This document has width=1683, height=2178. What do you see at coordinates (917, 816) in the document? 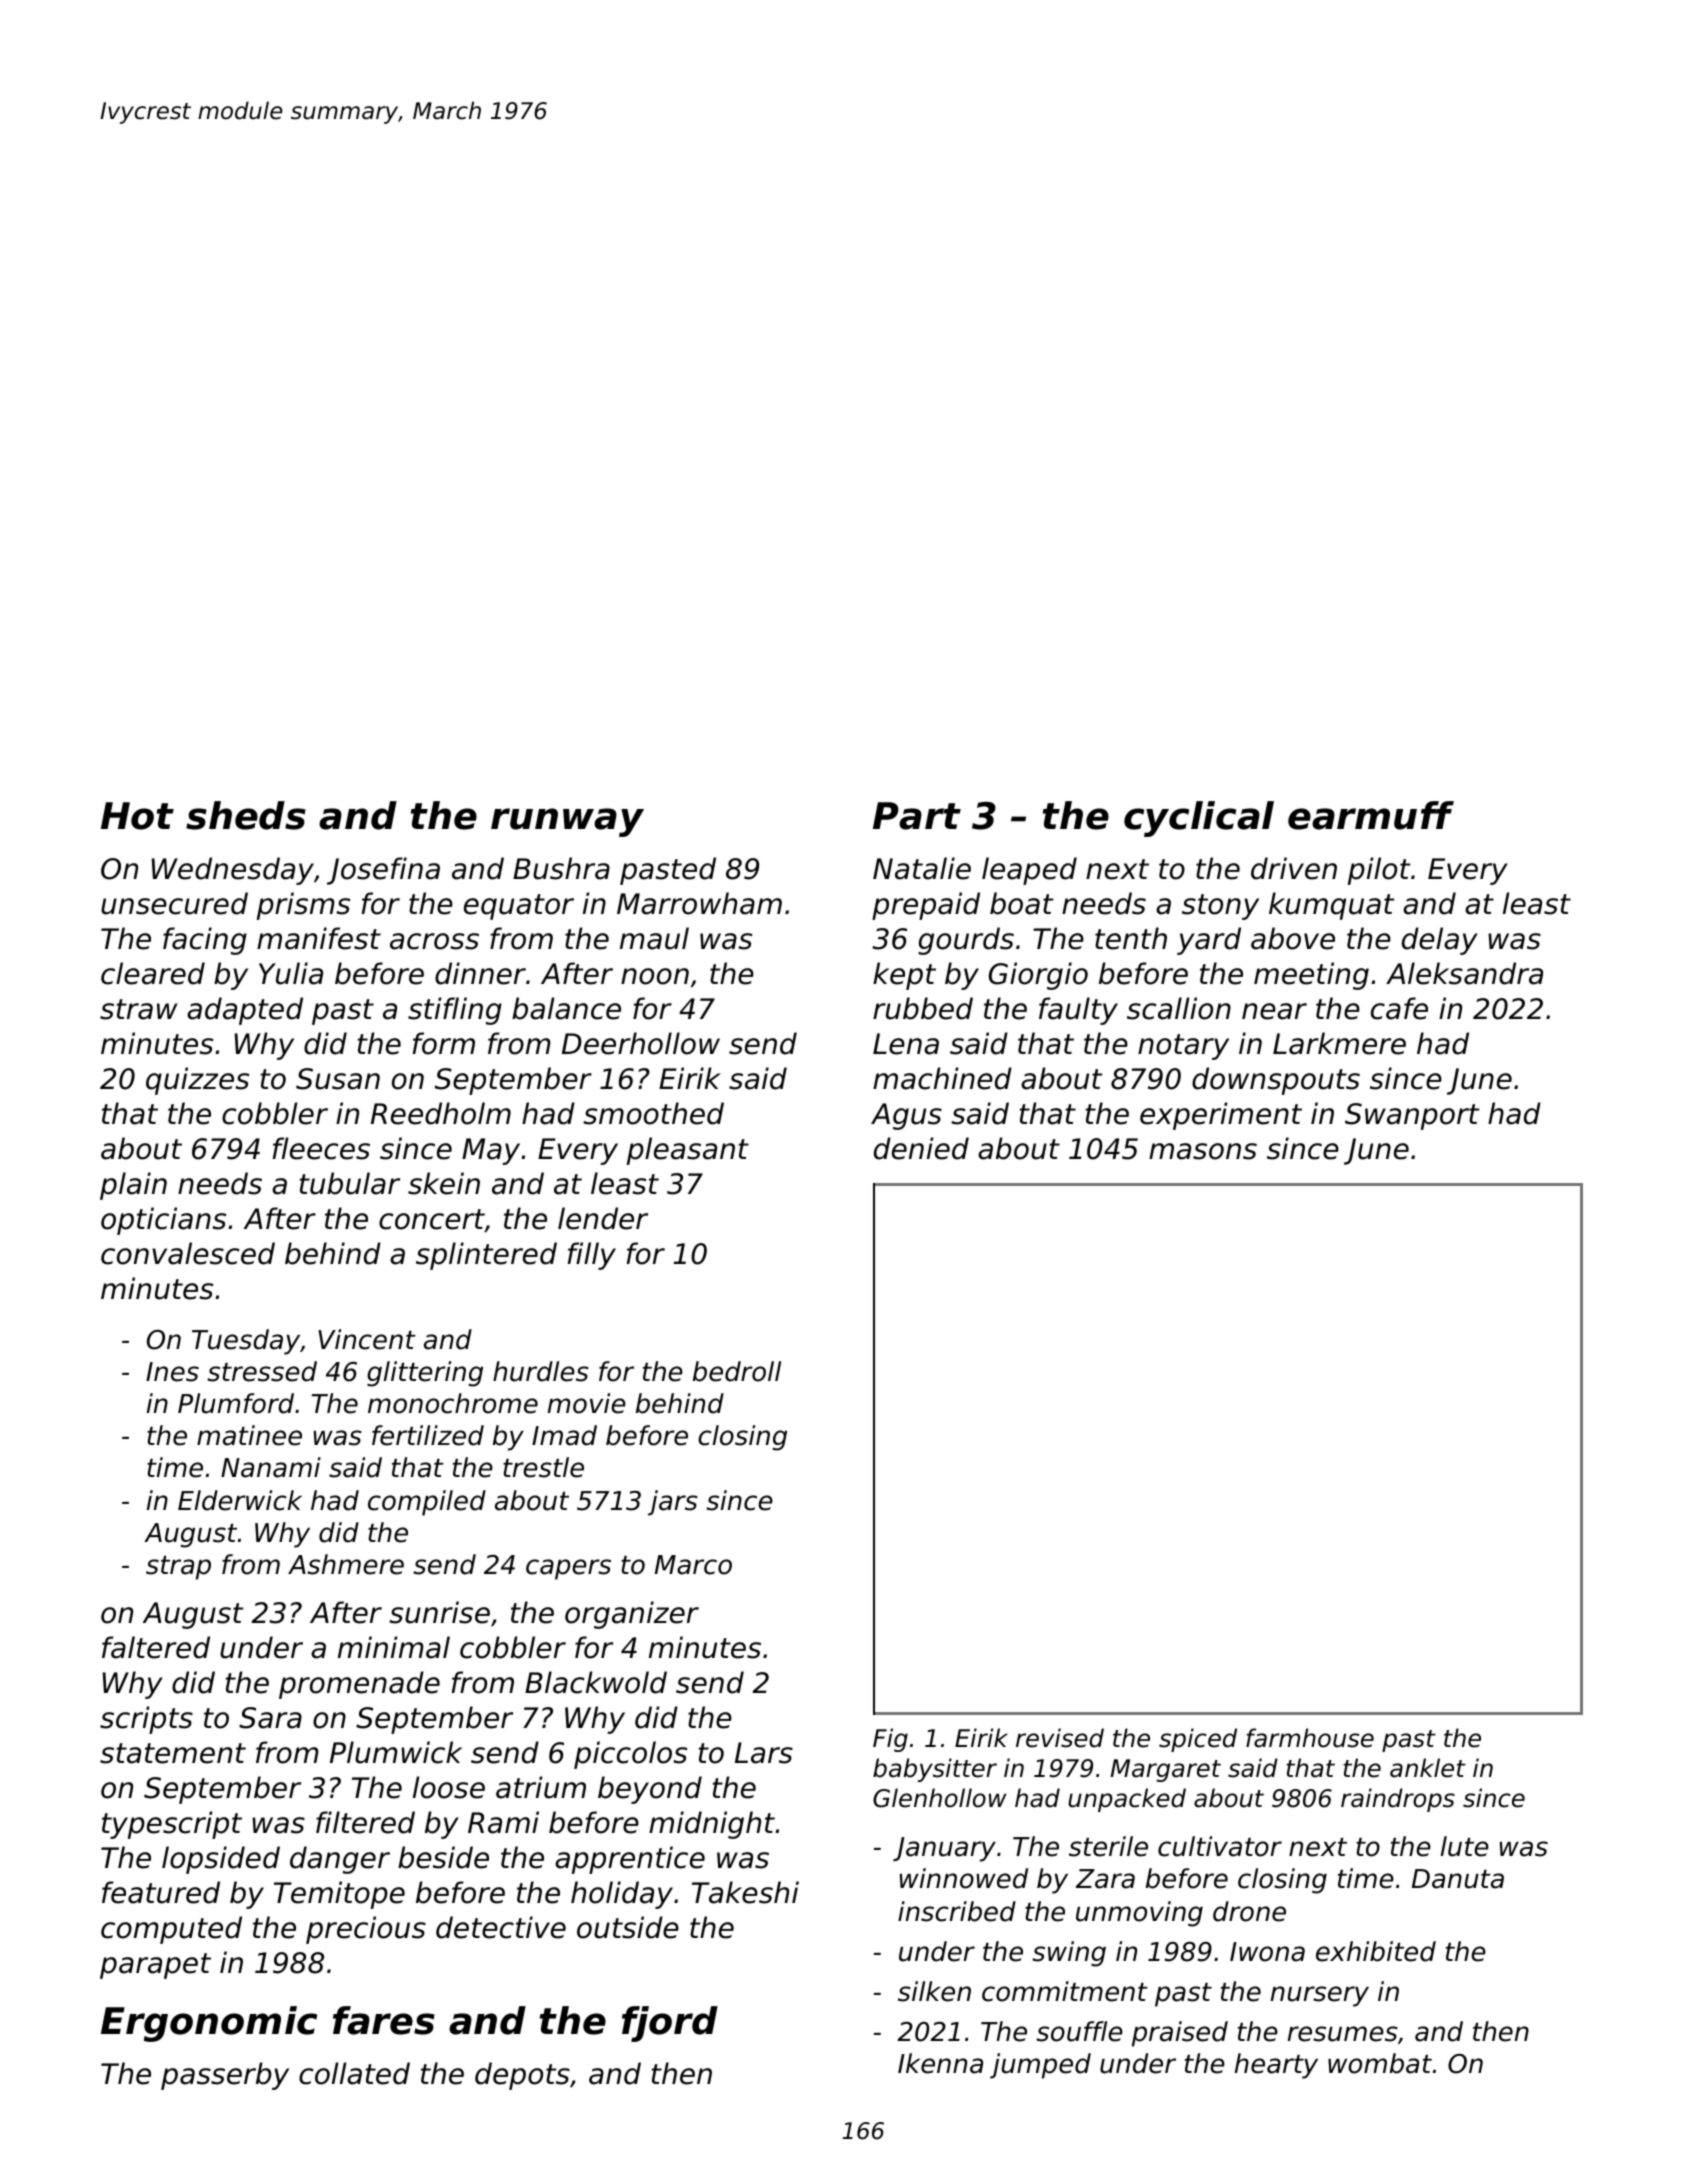
I see `Part` at bounding box center [917, 816].
